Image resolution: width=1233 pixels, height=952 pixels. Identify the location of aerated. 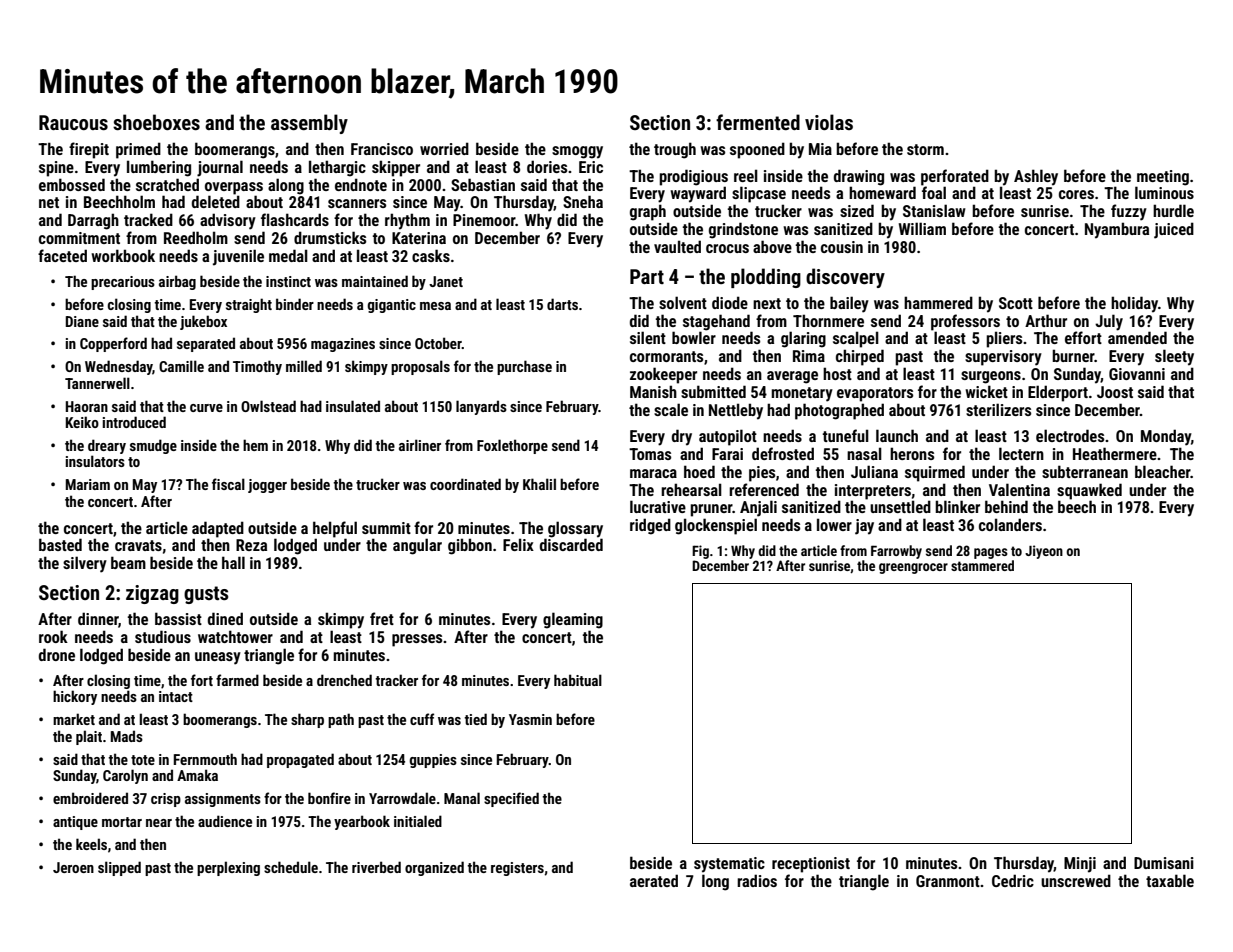
(654, 880).
